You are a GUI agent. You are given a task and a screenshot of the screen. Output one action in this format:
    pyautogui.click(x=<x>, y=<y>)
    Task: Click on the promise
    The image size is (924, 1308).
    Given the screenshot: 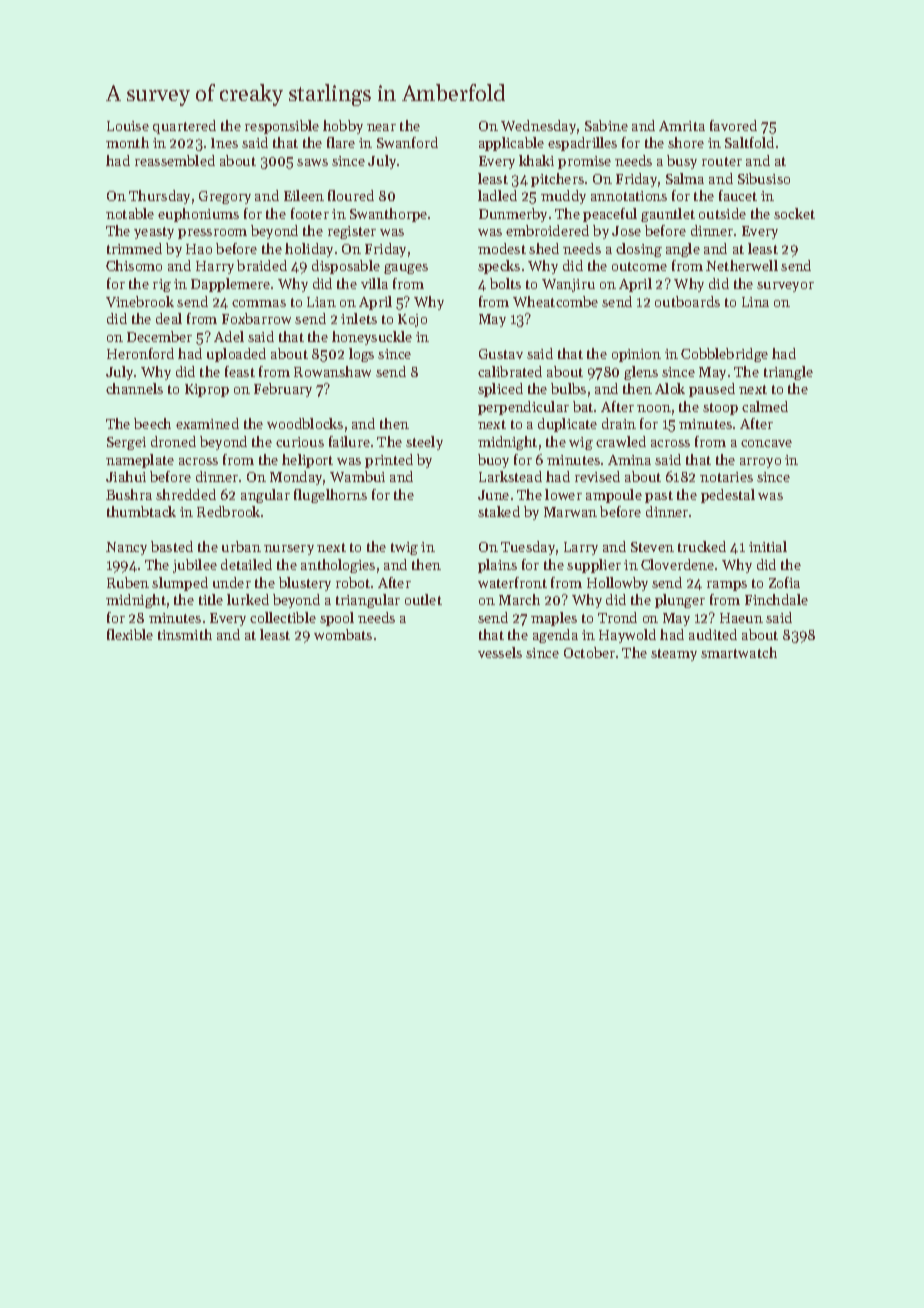 What is the action you would take?
    pyautogui.click(x=584, y=162)
